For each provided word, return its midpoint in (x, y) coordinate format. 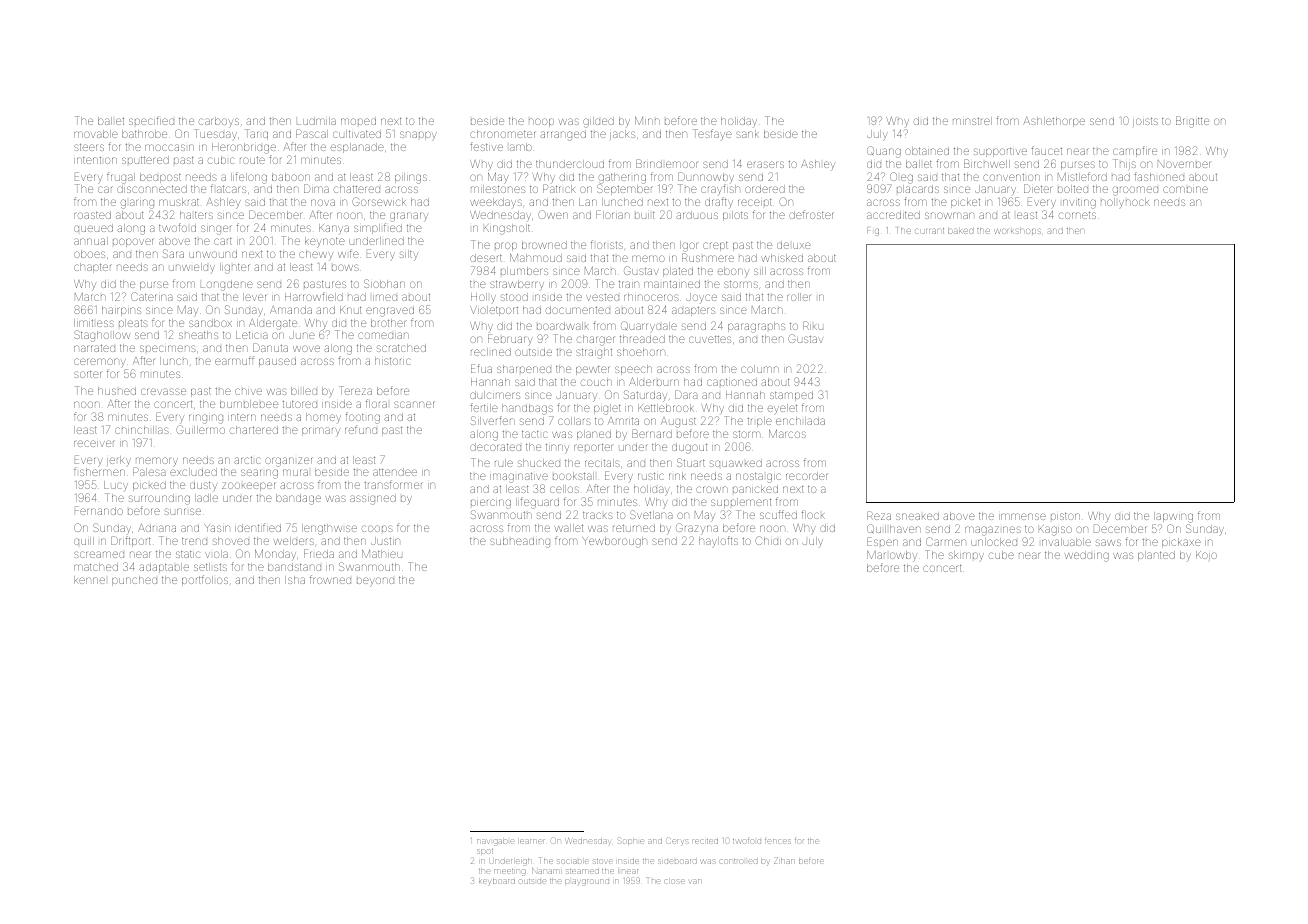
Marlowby (892, 556)
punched (134, 581)
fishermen (99, 471)
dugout (689, 448)
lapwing (1173, 517)
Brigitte (1192, 122)
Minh (647, 121)
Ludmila (316, 121)
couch (596, 382)
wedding (1087, 556)
